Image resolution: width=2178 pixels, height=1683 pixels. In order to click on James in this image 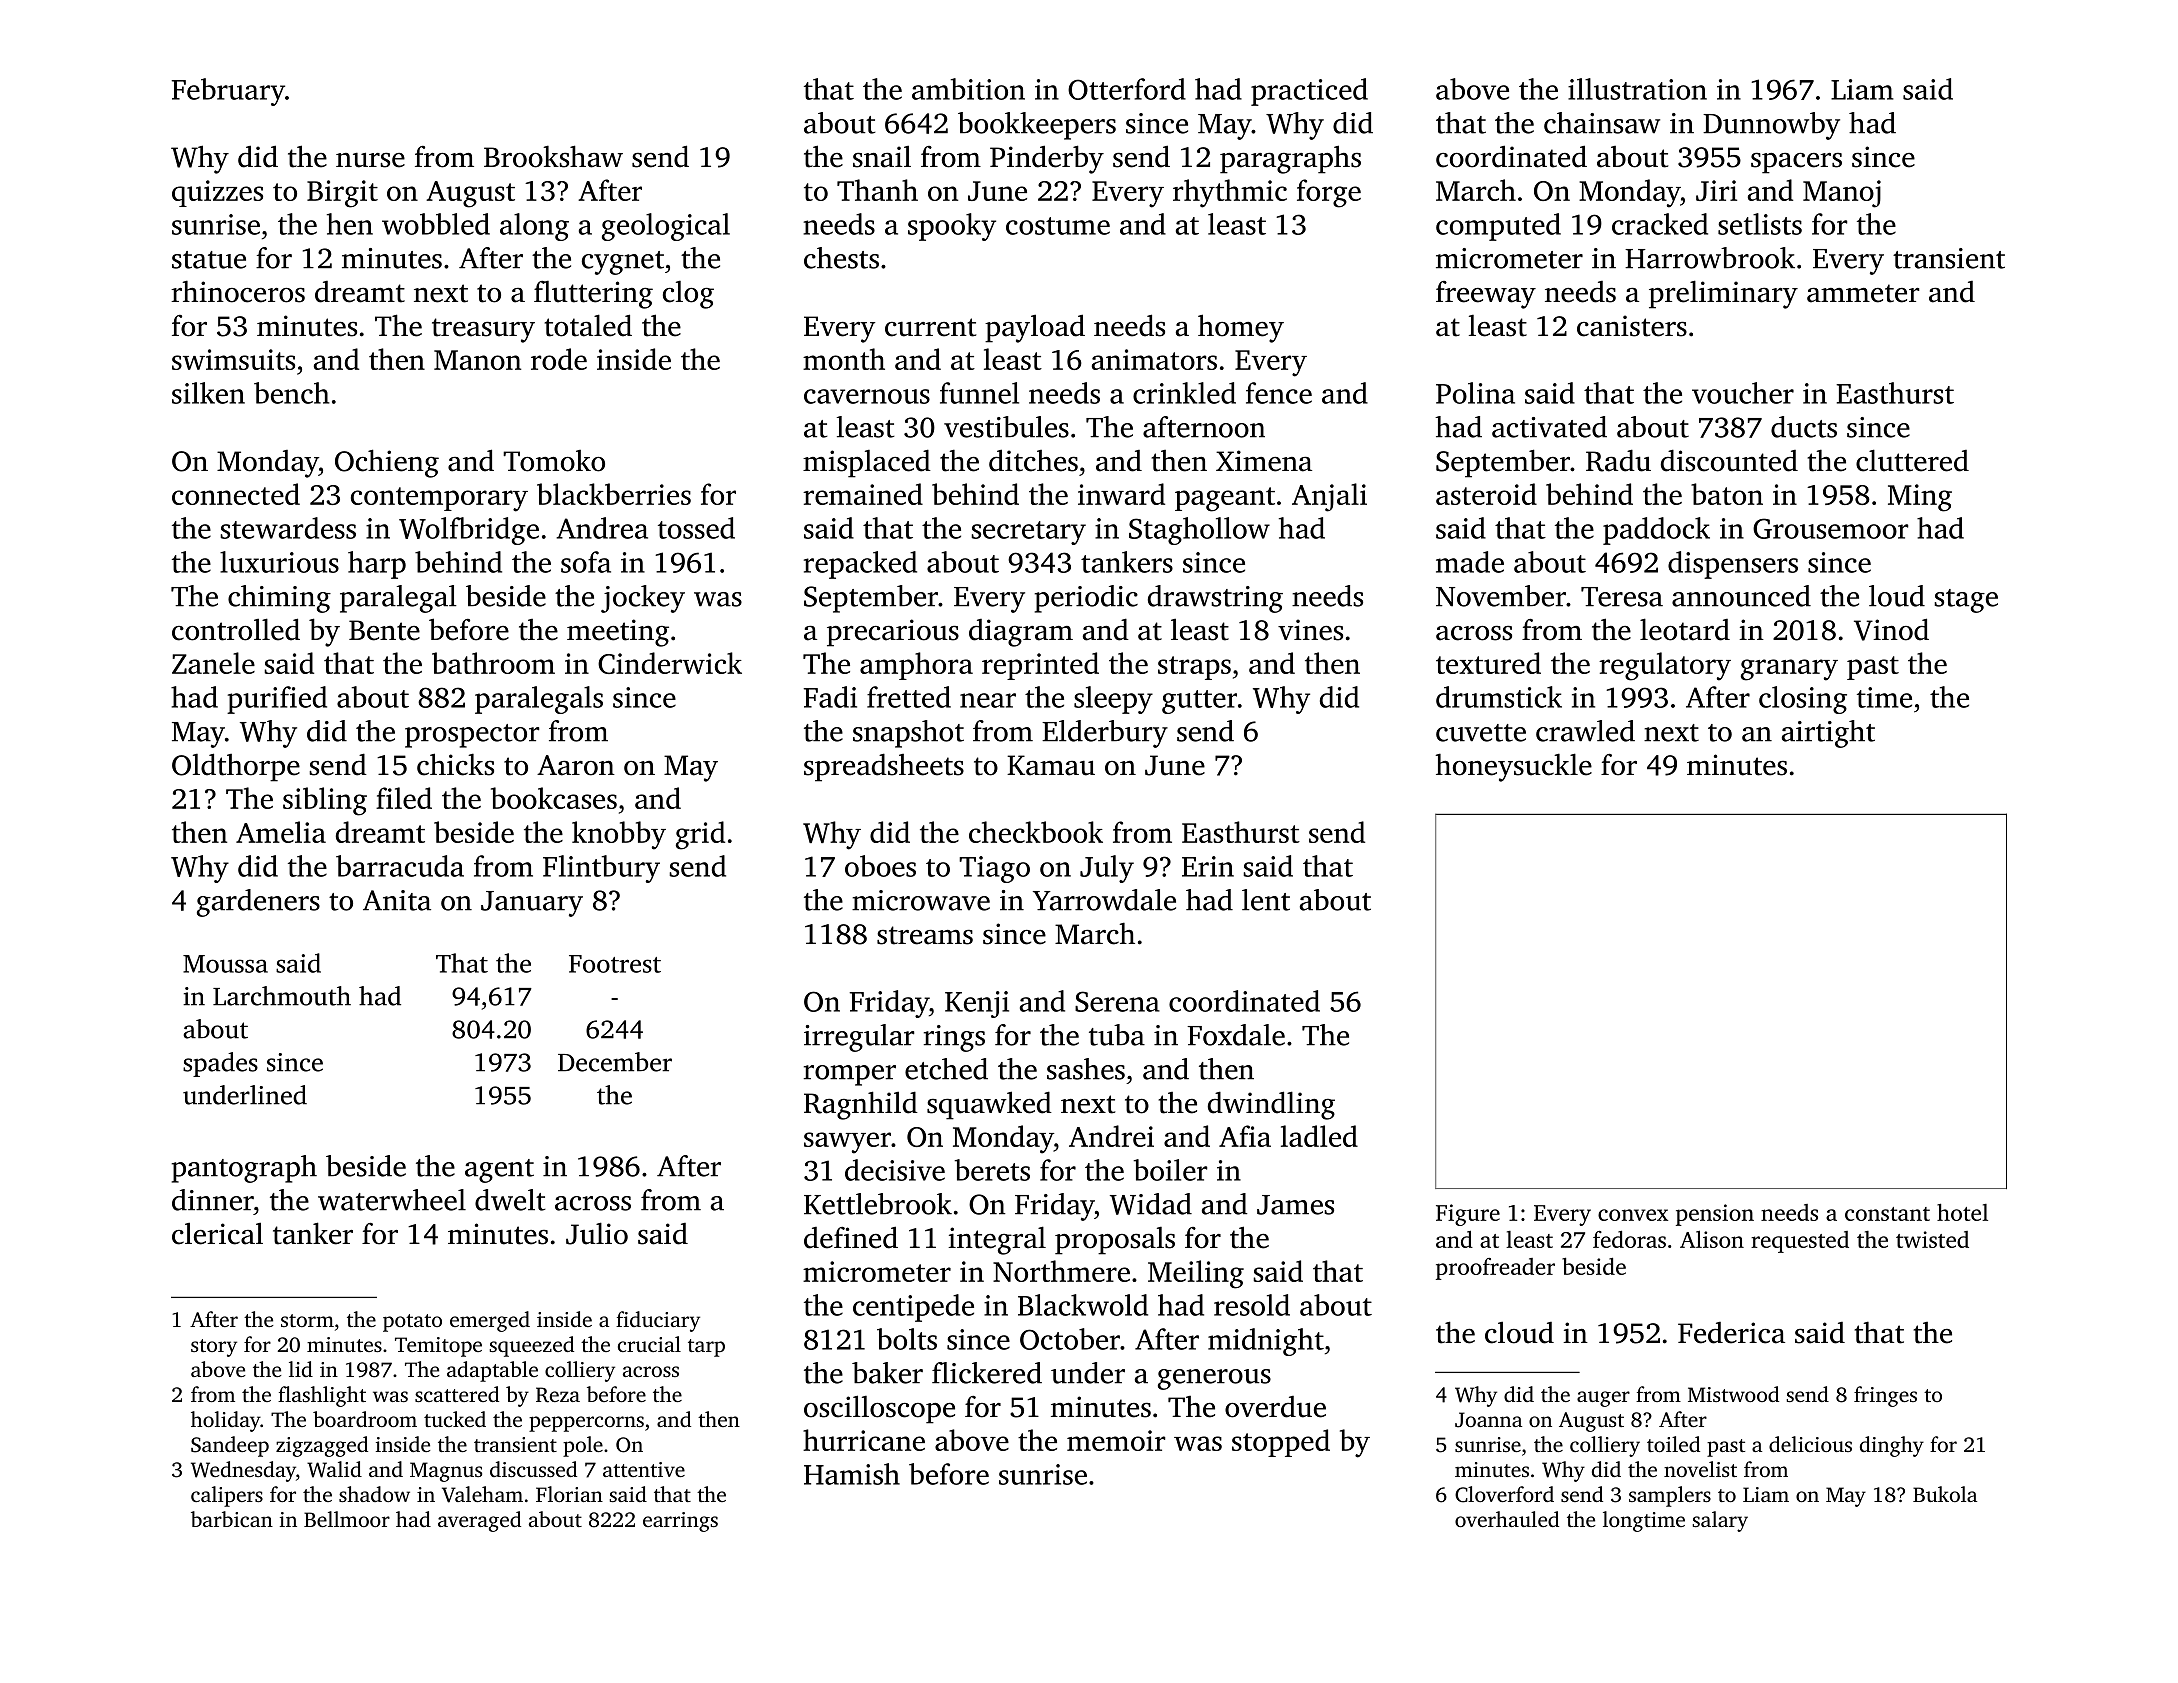, I will do `click(1295, 1205)`.
